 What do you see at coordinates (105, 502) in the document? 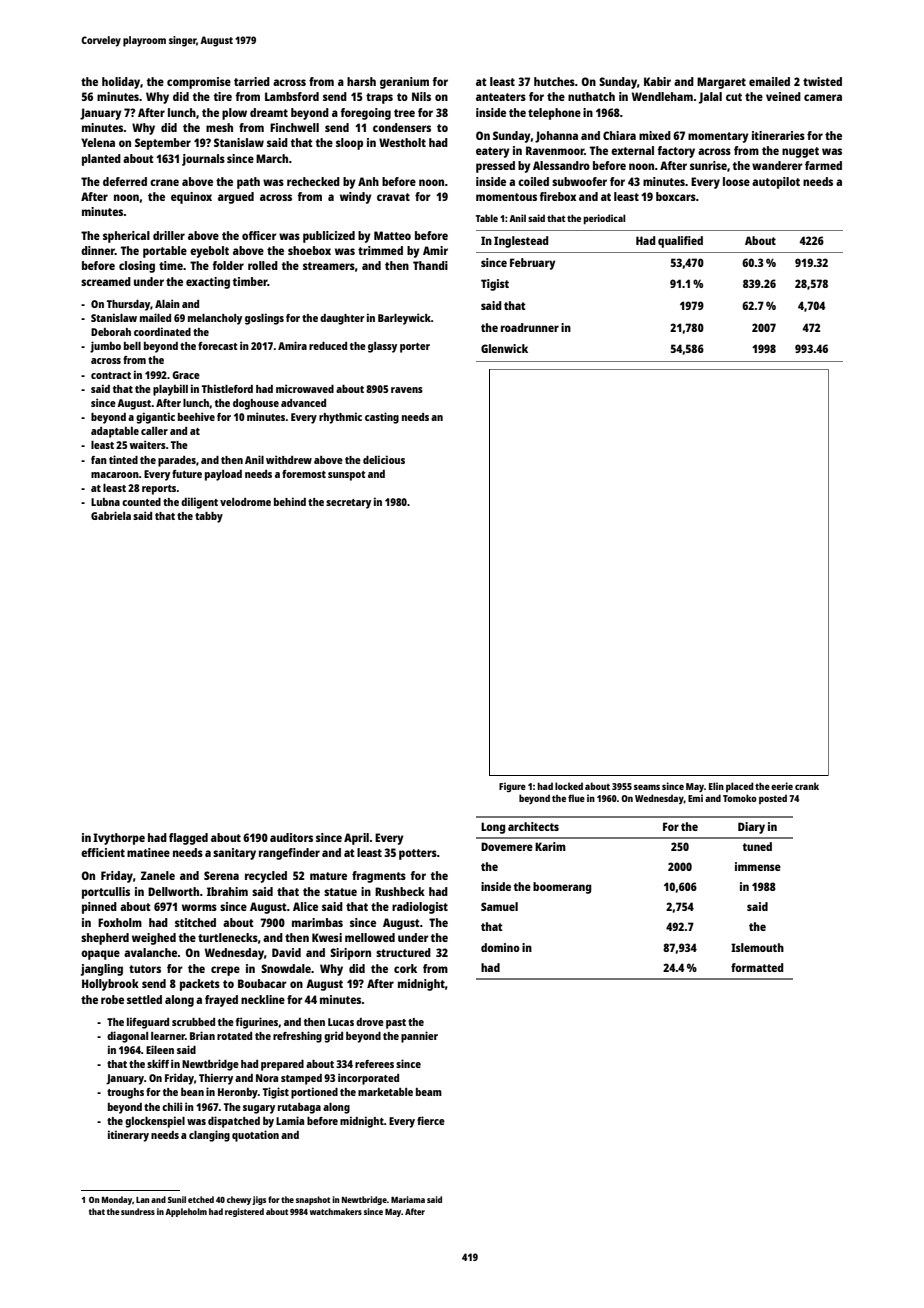
I see `Lubna` at bounding box center [105, 502].
